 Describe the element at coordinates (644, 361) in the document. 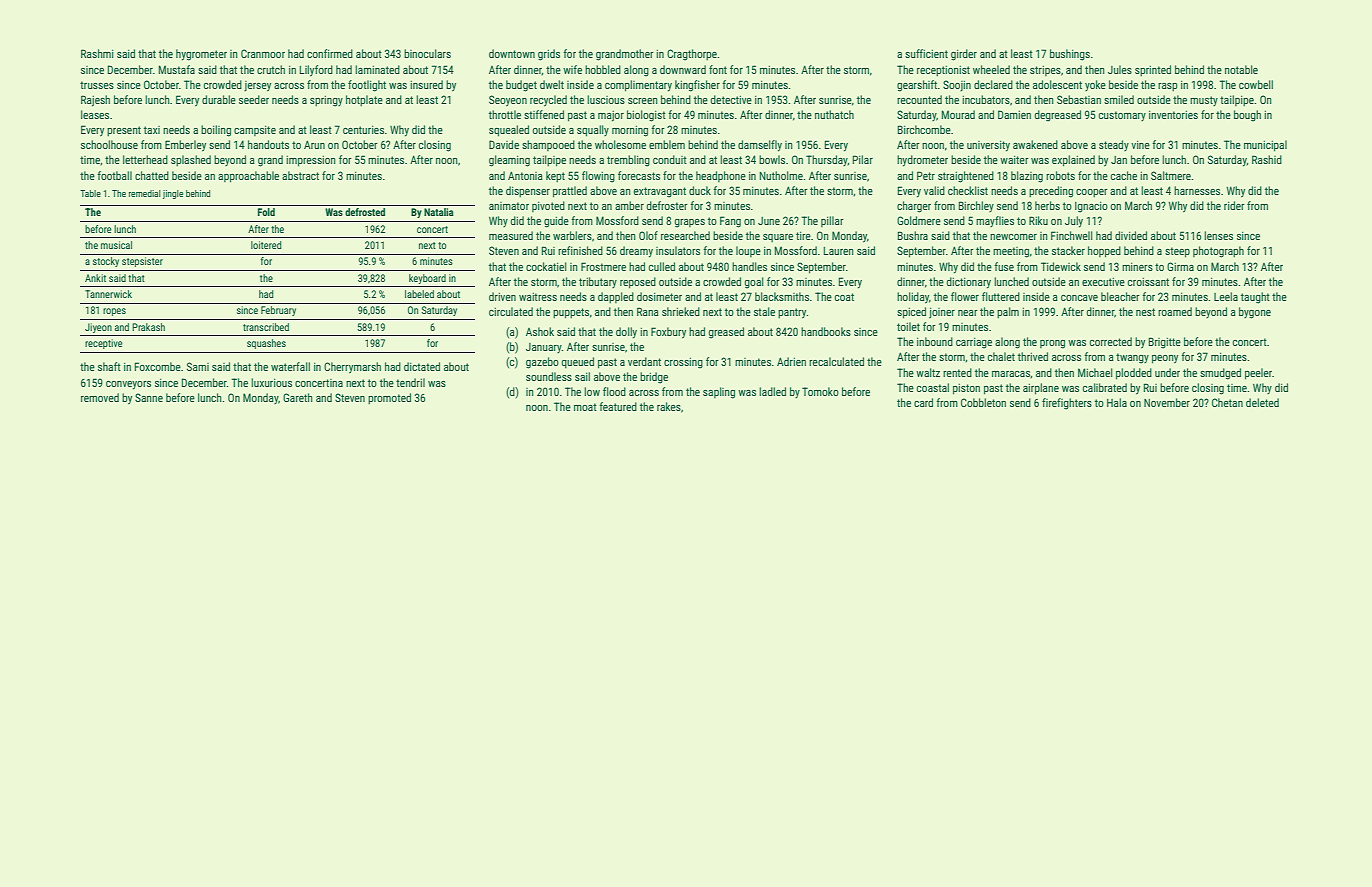

I see `verdant` at that location.
